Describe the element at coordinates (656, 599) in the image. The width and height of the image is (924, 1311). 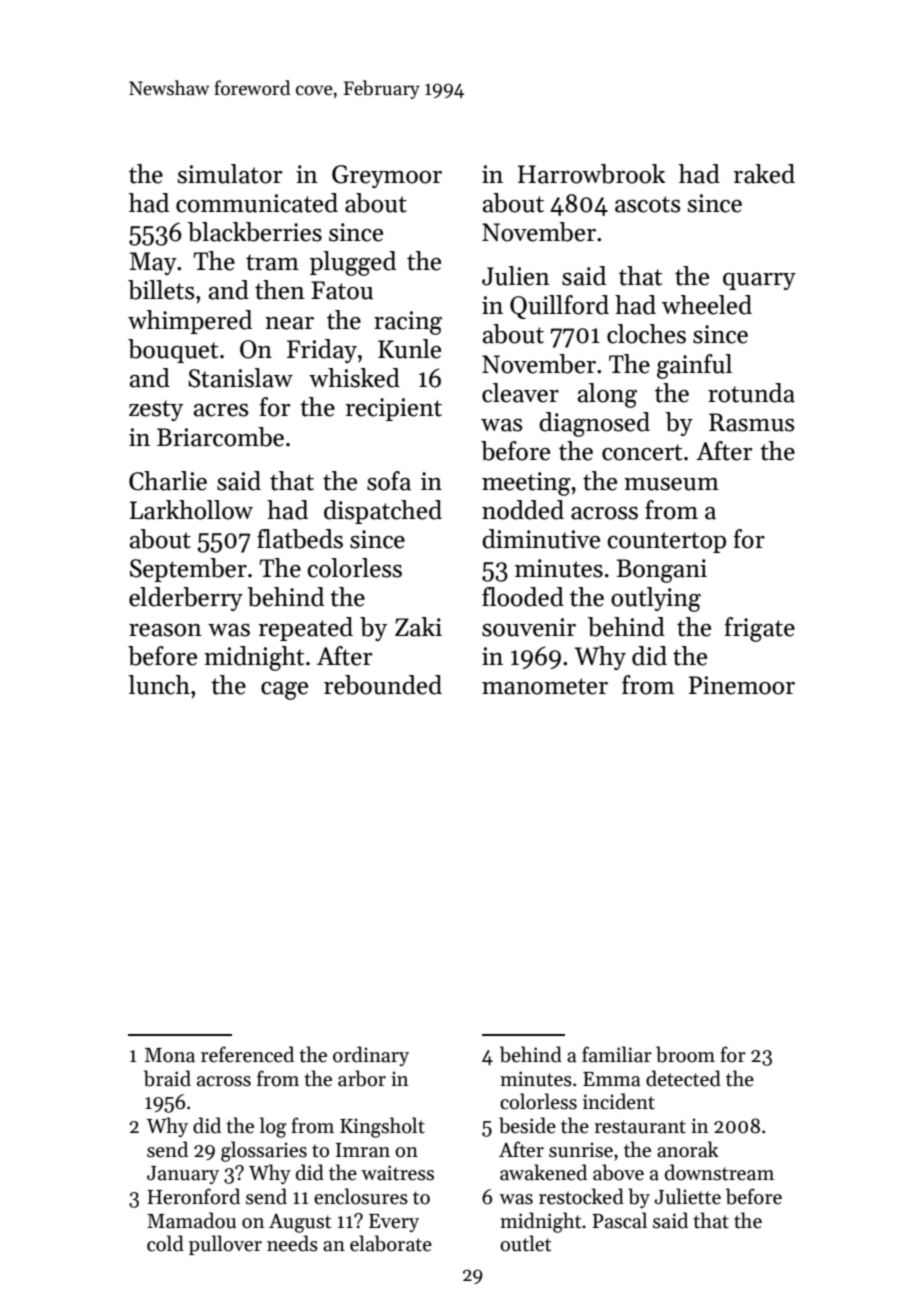
I see `outlying` at that location.
